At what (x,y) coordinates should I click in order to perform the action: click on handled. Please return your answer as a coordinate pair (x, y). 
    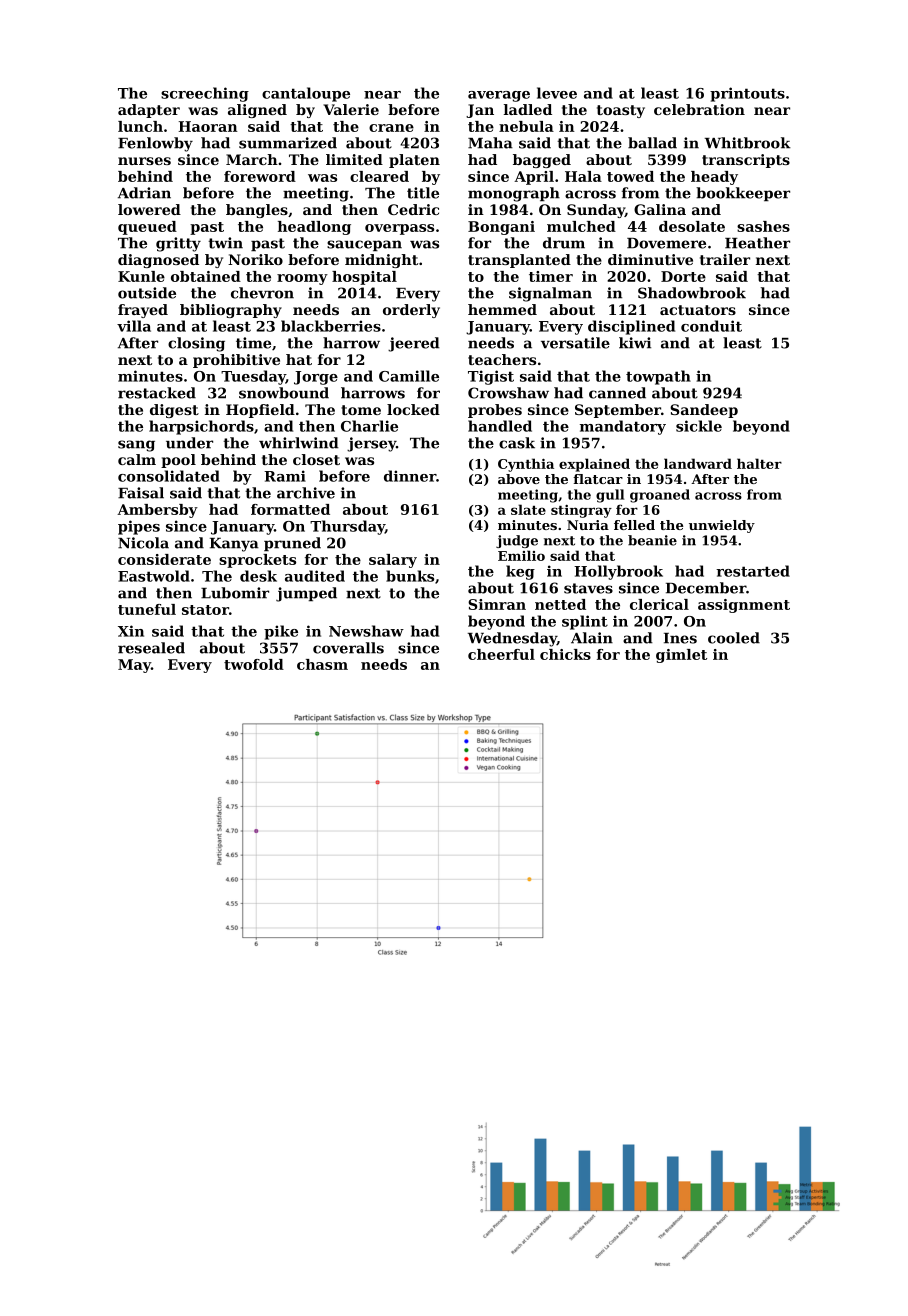
    Looking at the image, I should click on (500, 426).
